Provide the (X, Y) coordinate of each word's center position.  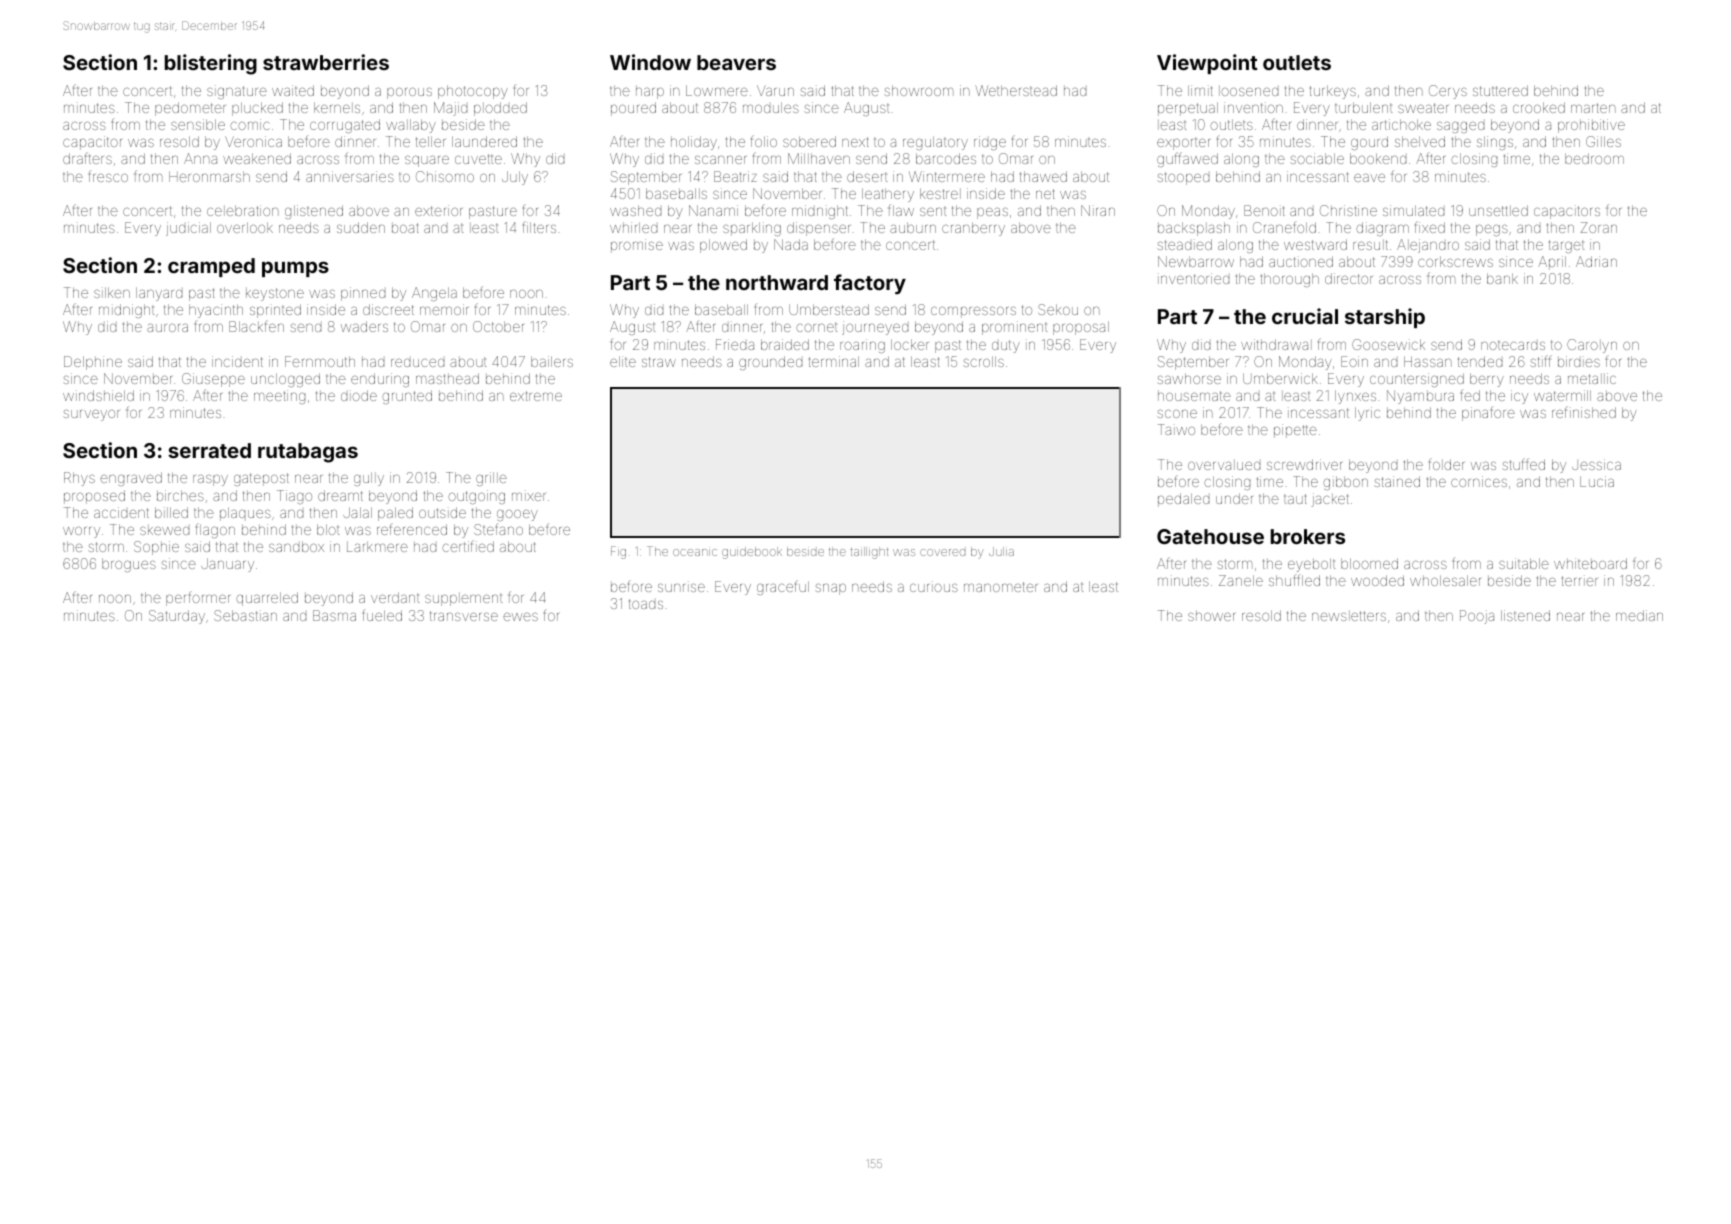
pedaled (1183, 500)
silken (112, 292)
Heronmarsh (209, 176)
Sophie (156, 548)
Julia (1001, 551)
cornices (1479, 481)
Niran (1098, 210)
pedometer (190, 109)
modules (771, 107)
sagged (1460, 127)
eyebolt (1311, 565)
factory (870, 284)
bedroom (1594, 158)
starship (1385, 318)
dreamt (340, 495)
